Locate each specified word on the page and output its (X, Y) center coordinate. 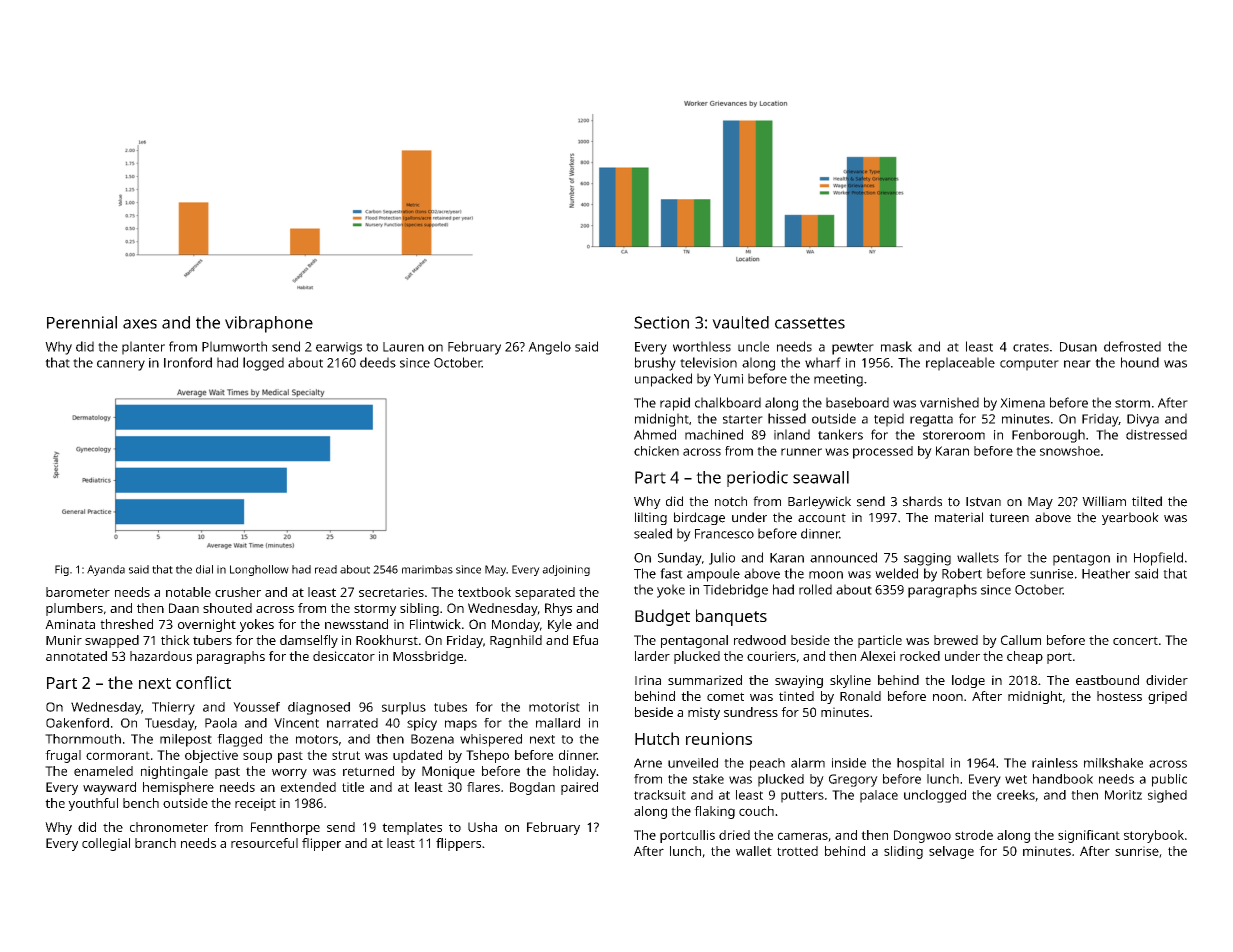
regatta (931, 421)
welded (896, 573)
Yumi (728, 379)
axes (140, 324)
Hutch (657, 738)
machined (714, 434)
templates (412, 828)
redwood (760, 640)
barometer (78, 592)
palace (879, 796)
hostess (1119, 696)
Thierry (173, 708)
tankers (840, 434)
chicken (656, 451)
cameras (803, 836)
